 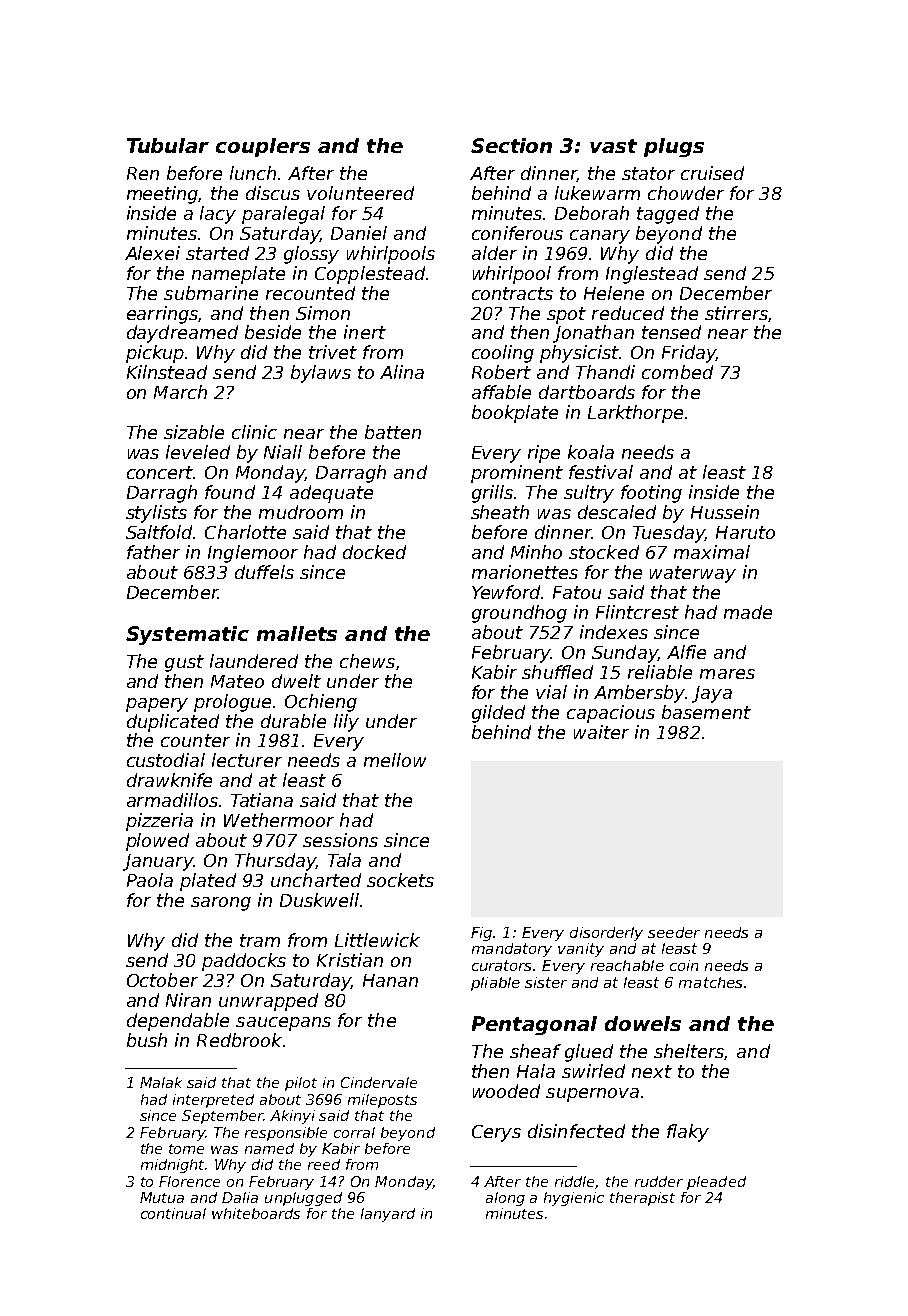 I want to click on Section, so click(x=511, y=145).
